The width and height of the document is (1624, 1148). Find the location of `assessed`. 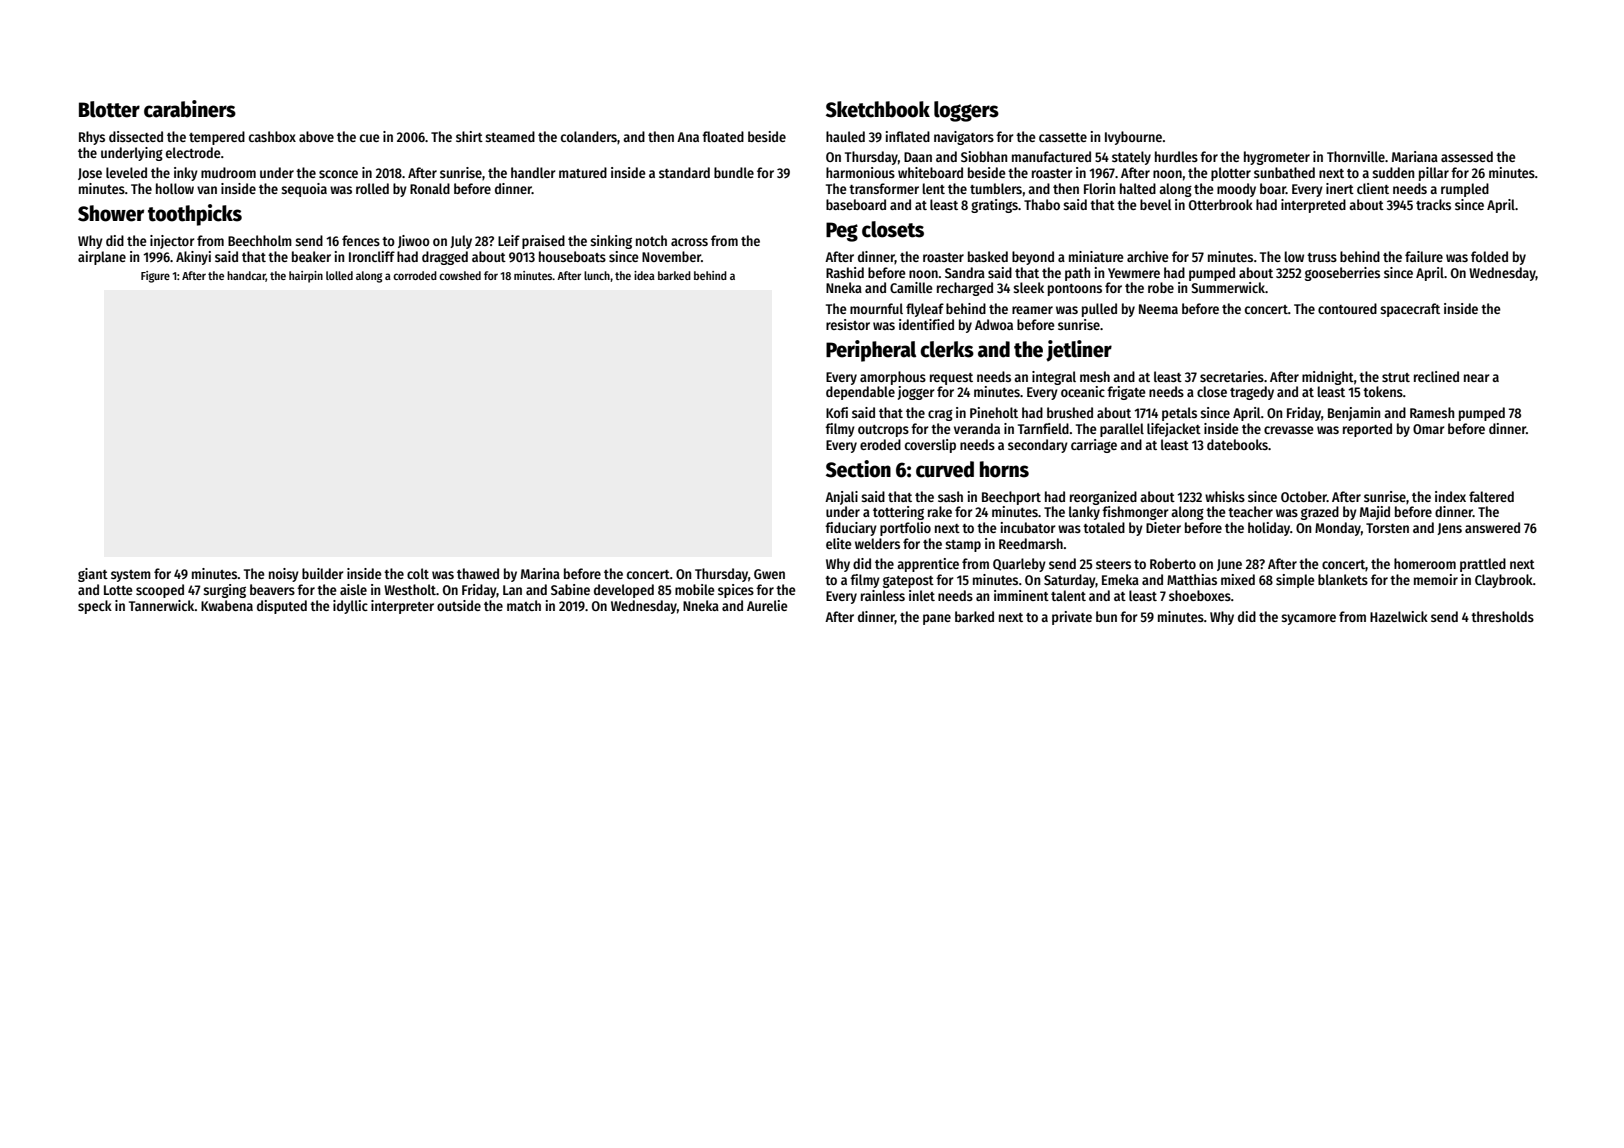

assessed is located at coordinates (1467, 156).
